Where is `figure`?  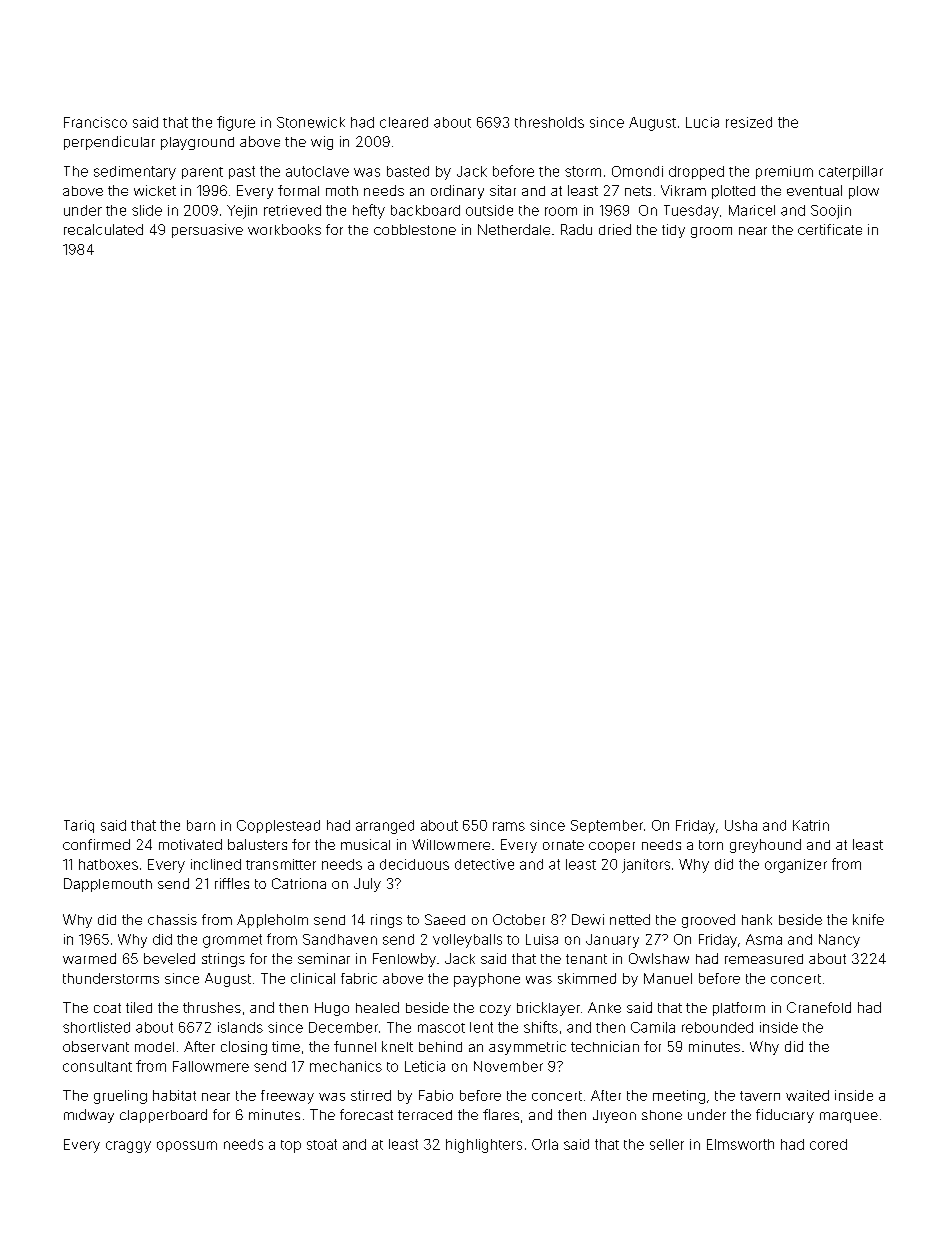
figure is located at coordinates (236, 123).
